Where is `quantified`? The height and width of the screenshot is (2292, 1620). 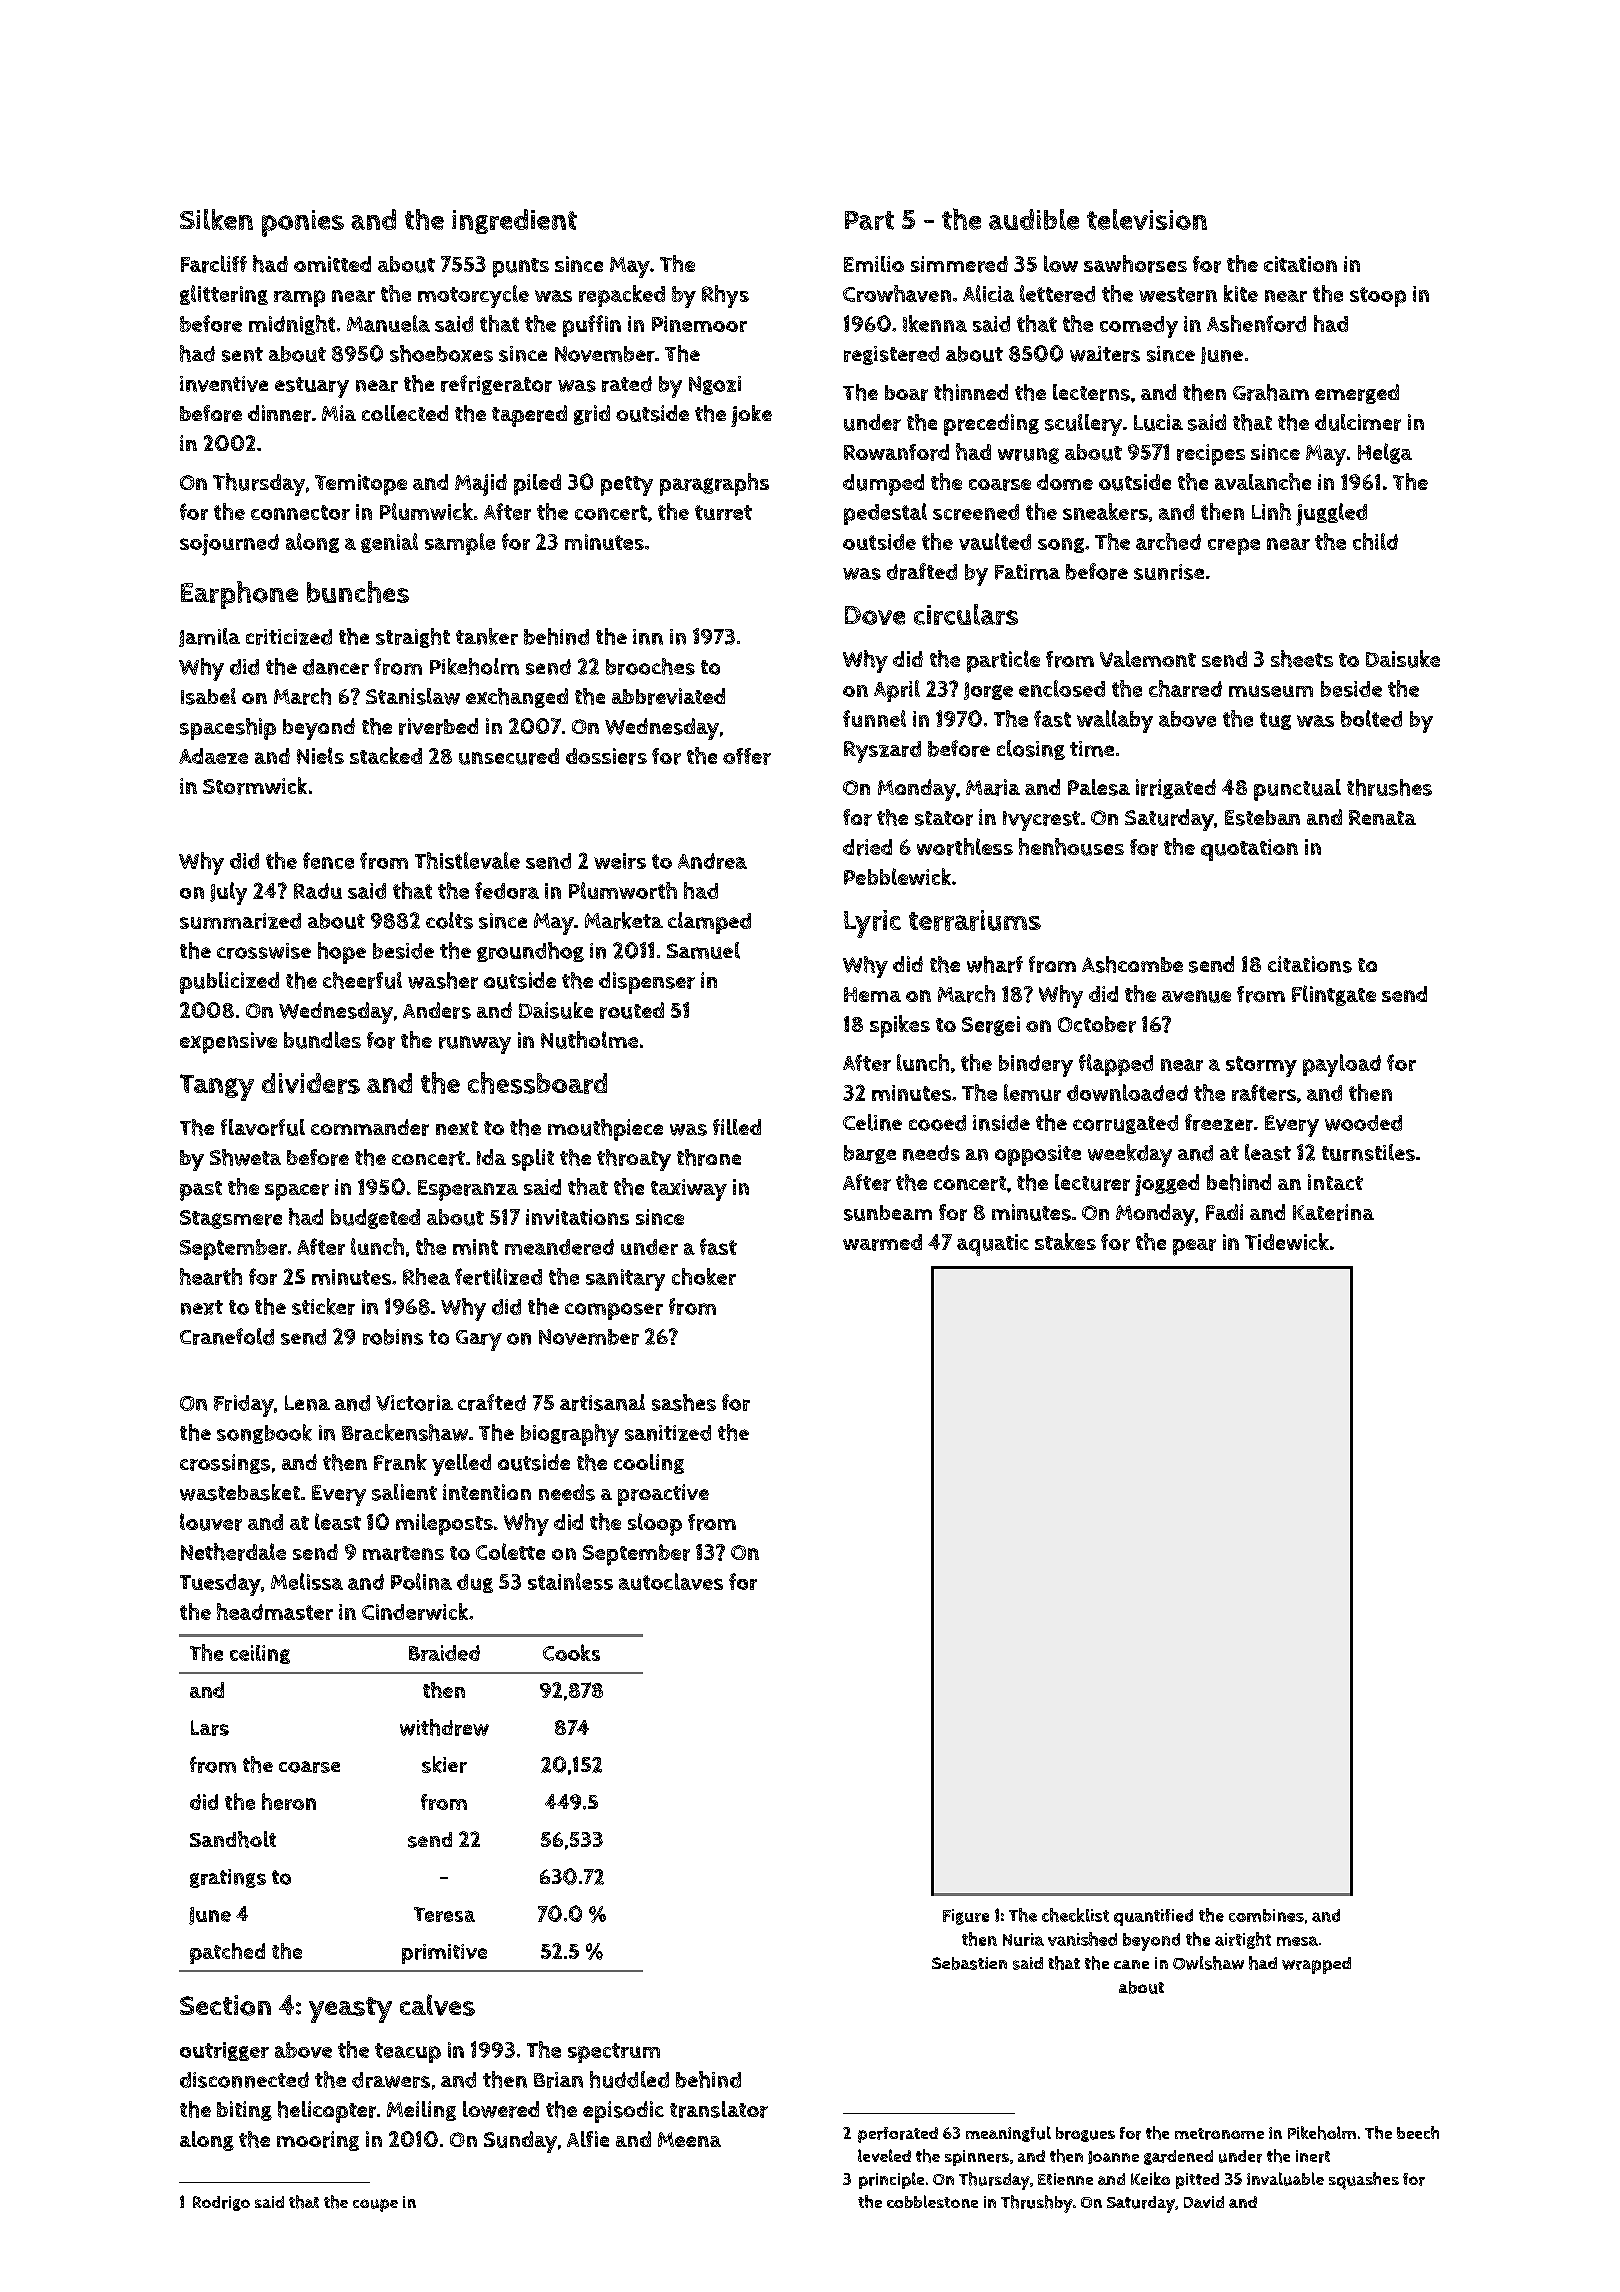 quantified is located at coordinates (1153, 1917).
